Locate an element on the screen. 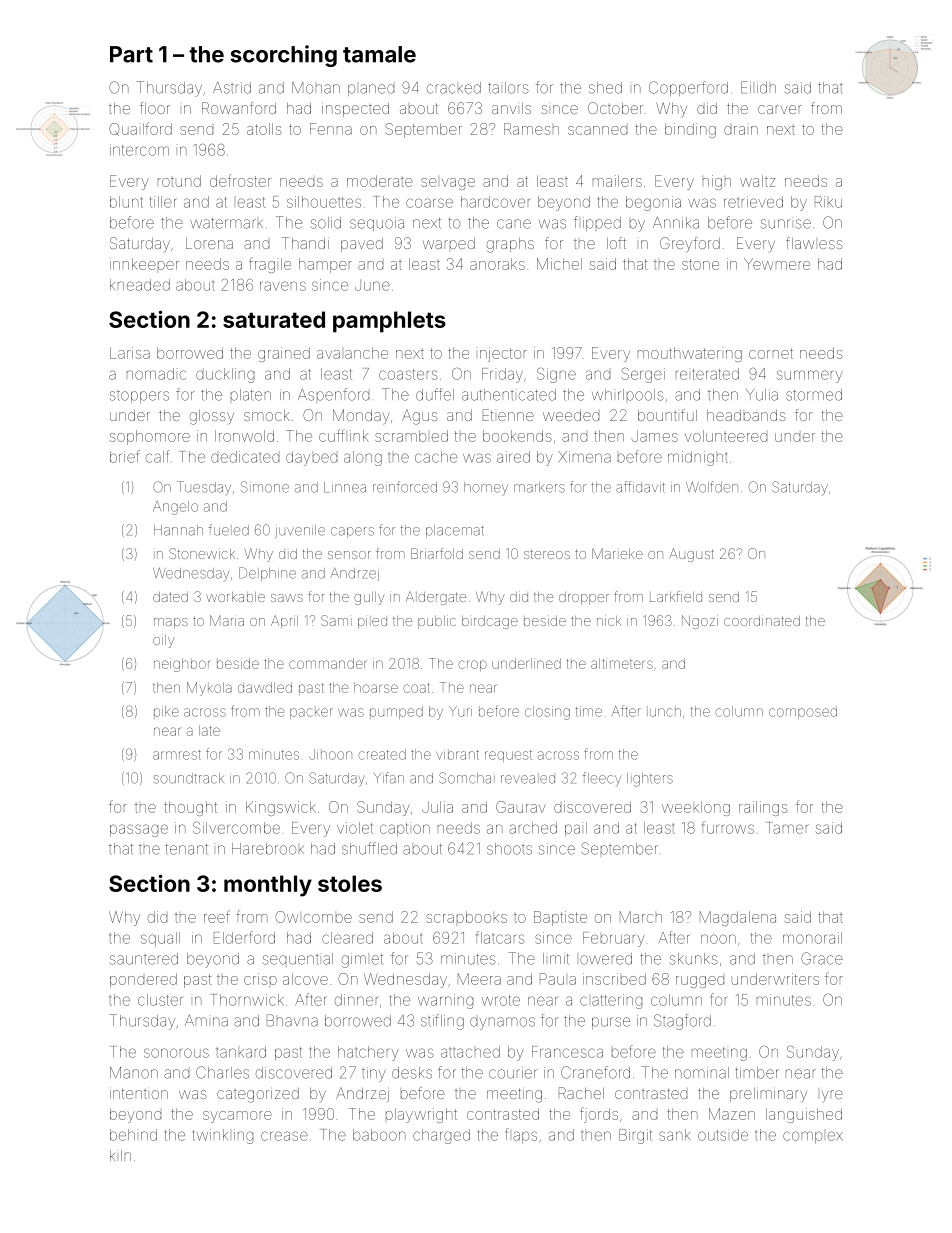  Greyford is located at coordinates (690, 245).
